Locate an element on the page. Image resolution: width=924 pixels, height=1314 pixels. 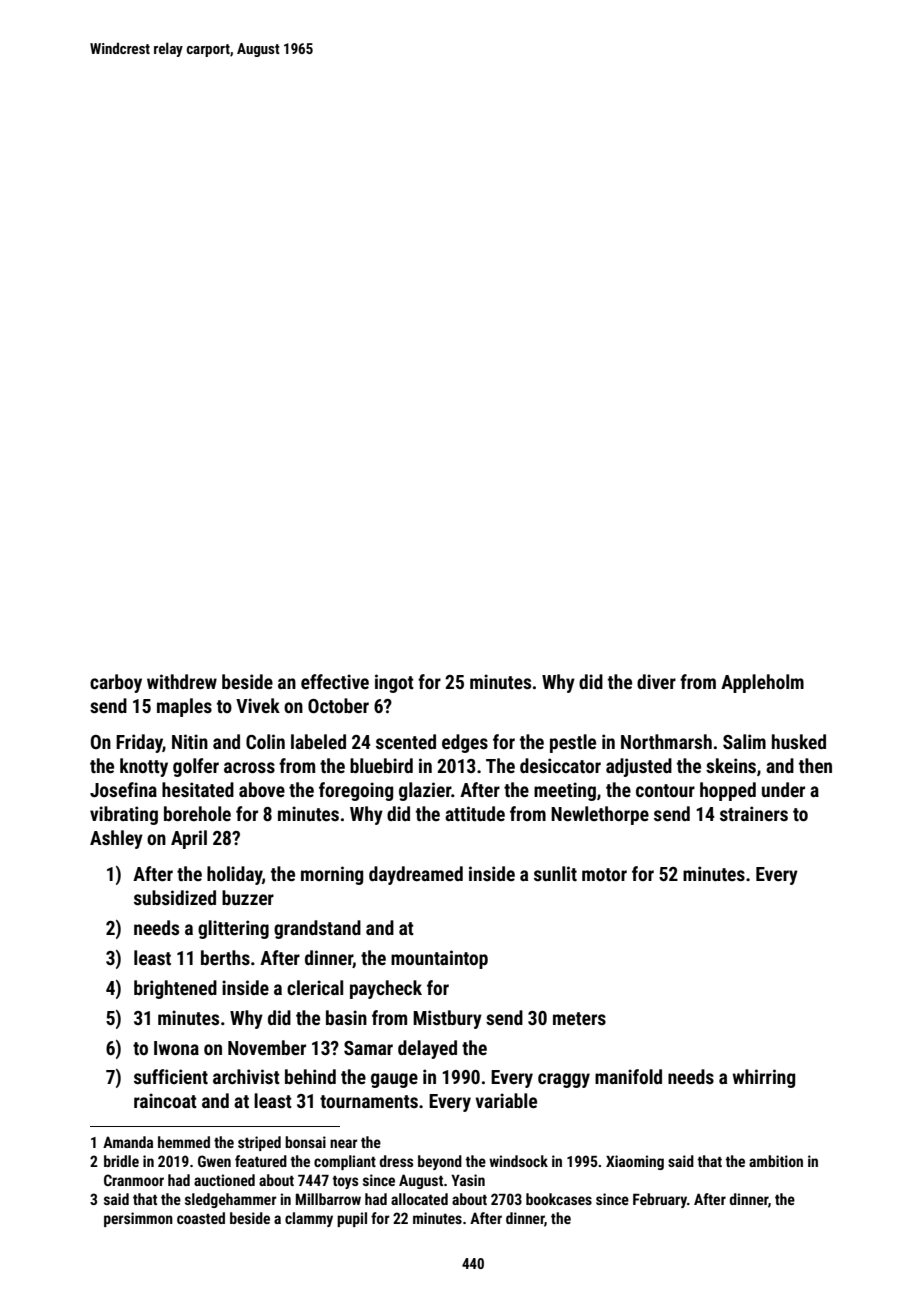
subsidized is located at coordinates (175, 897).
